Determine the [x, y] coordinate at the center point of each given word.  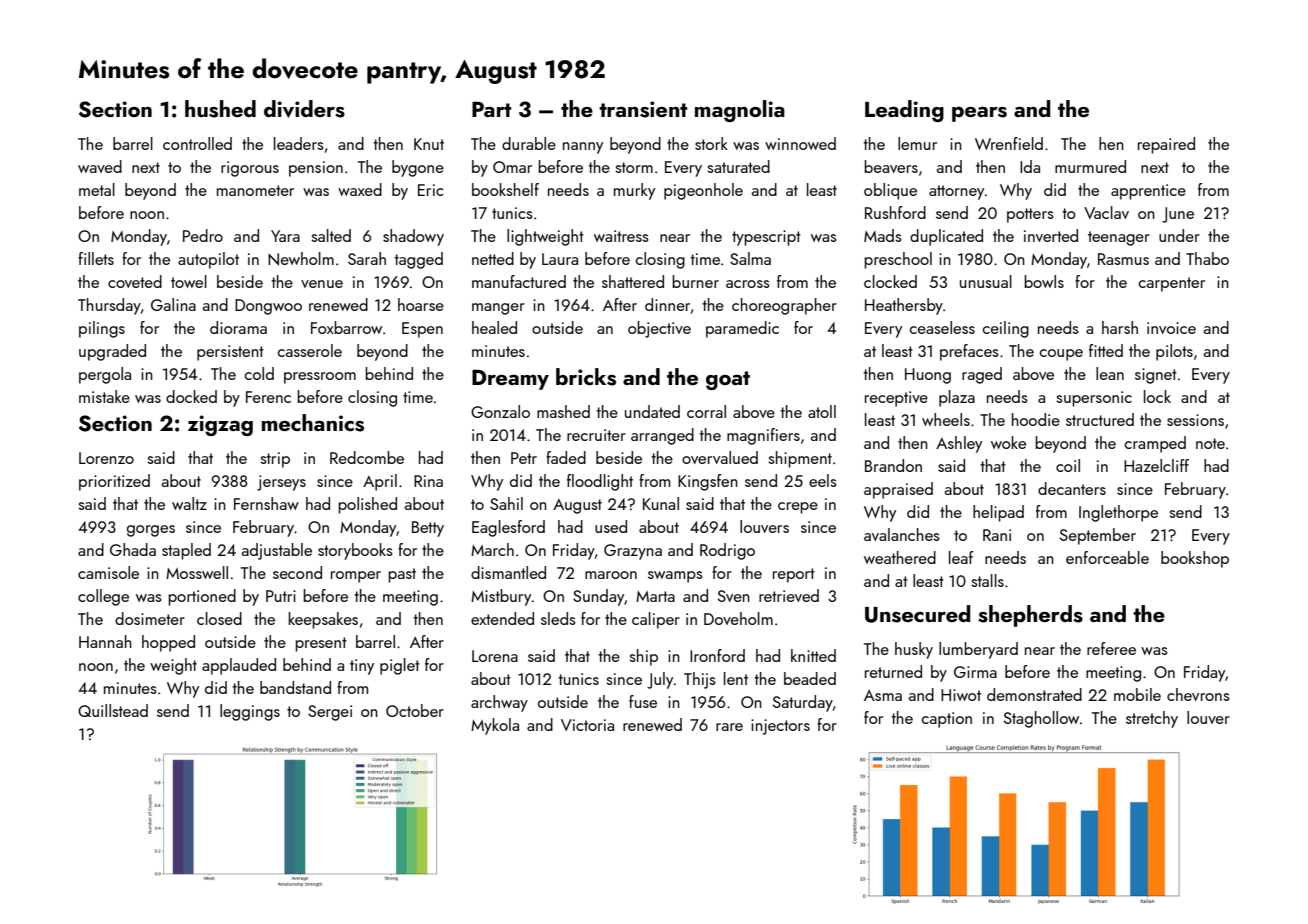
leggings [250, 712]
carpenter [1172, 284]
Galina [173, 304]
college [103, 597]
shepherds [1030, 616]
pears [979, 114]
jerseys [281, 483]
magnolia [740, 111]
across [748, 284]
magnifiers [763, 436]
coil [1068, 465]
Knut [429, 144]
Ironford [717, 655]
